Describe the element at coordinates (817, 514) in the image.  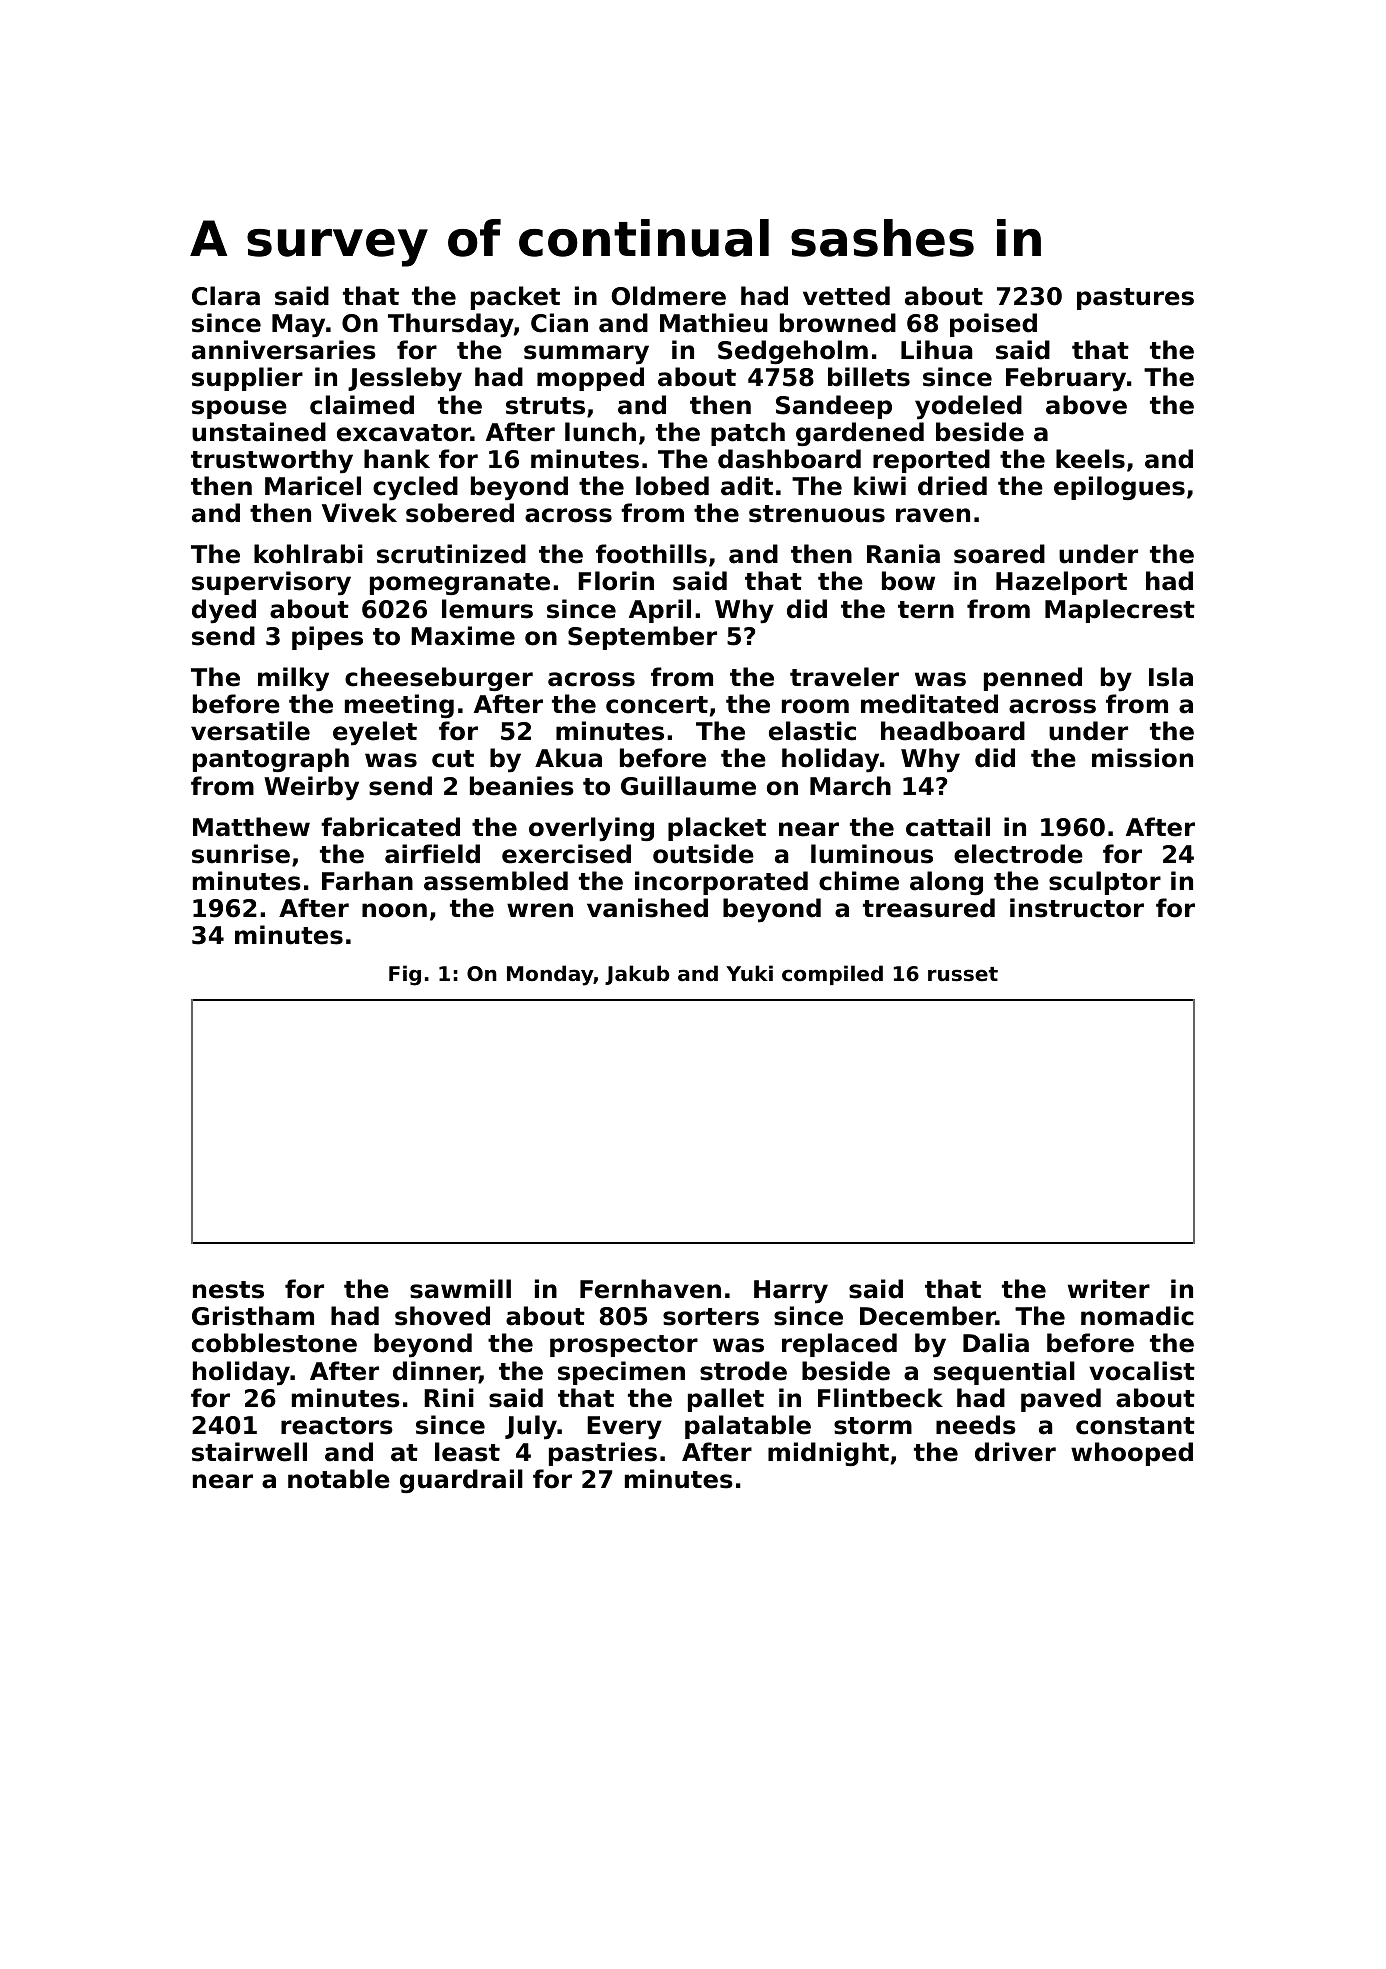
I see `strenuous` at that location.
